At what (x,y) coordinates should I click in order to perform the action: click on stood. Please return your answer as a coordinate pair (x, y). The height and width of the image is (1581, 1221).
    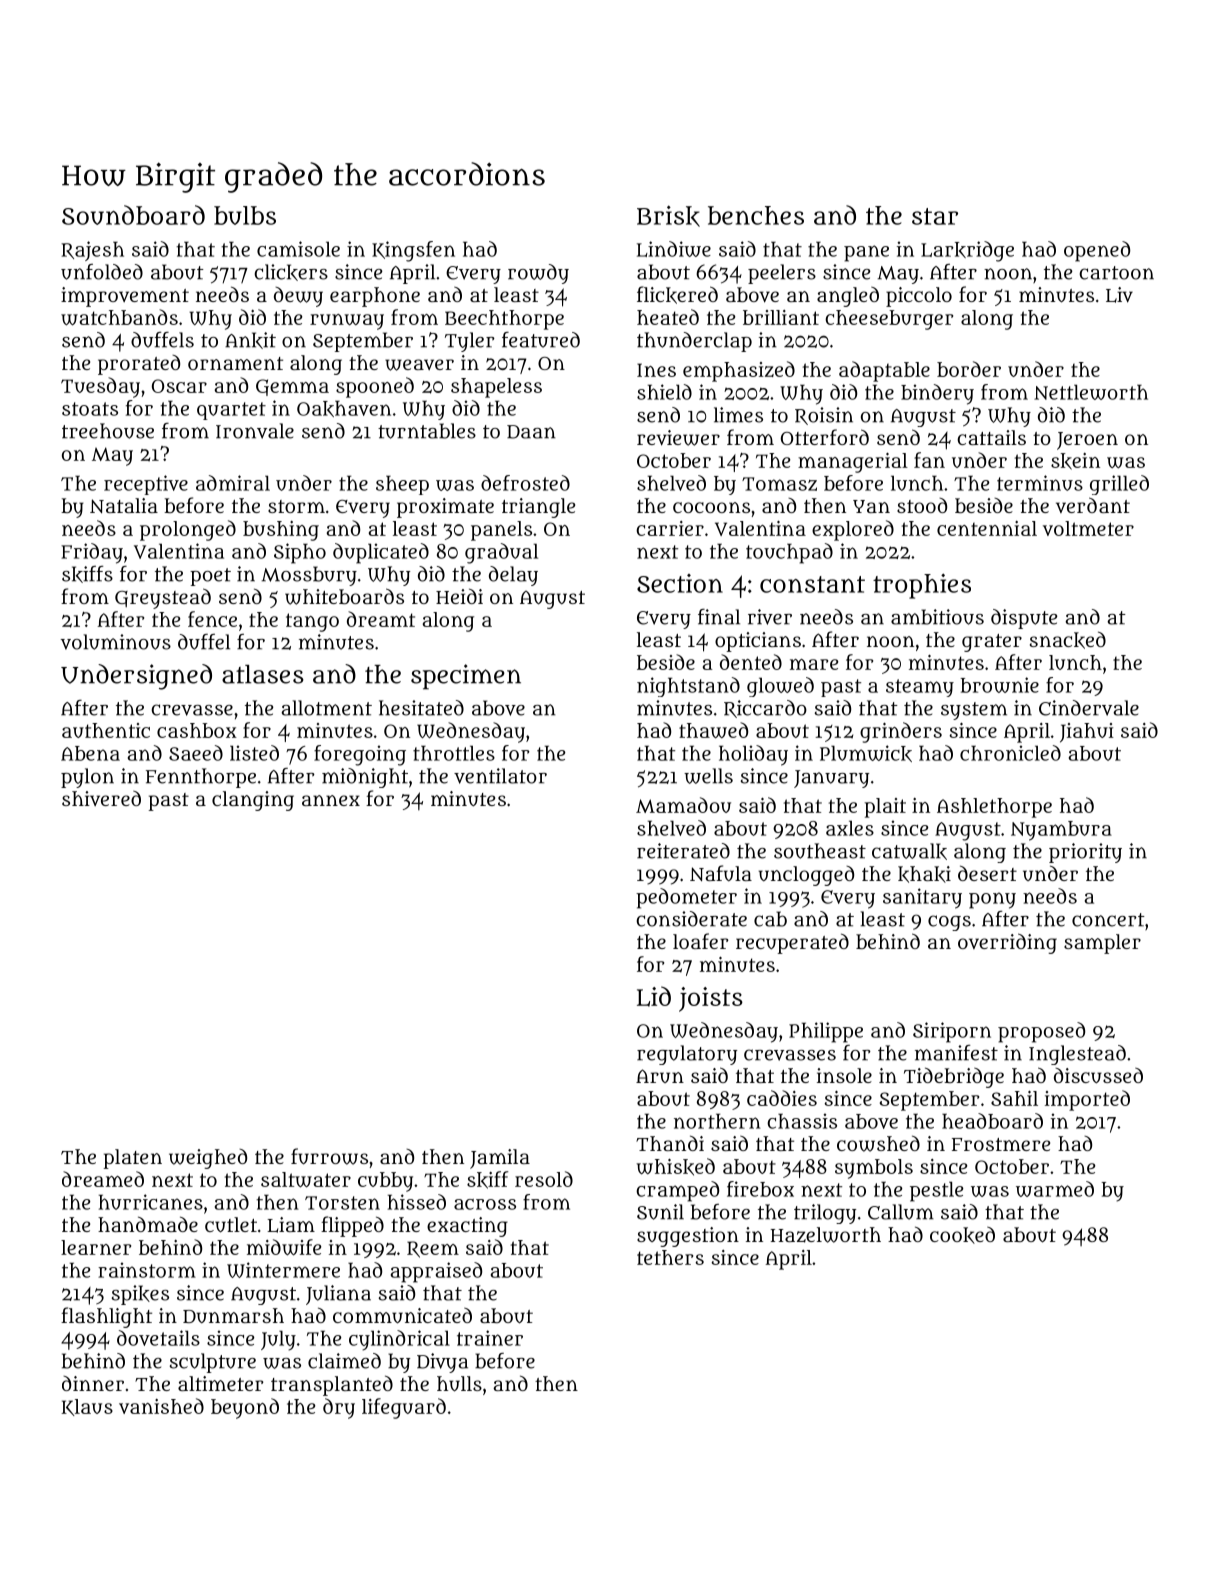
    Looking at the image, I should click on (922, 505).
